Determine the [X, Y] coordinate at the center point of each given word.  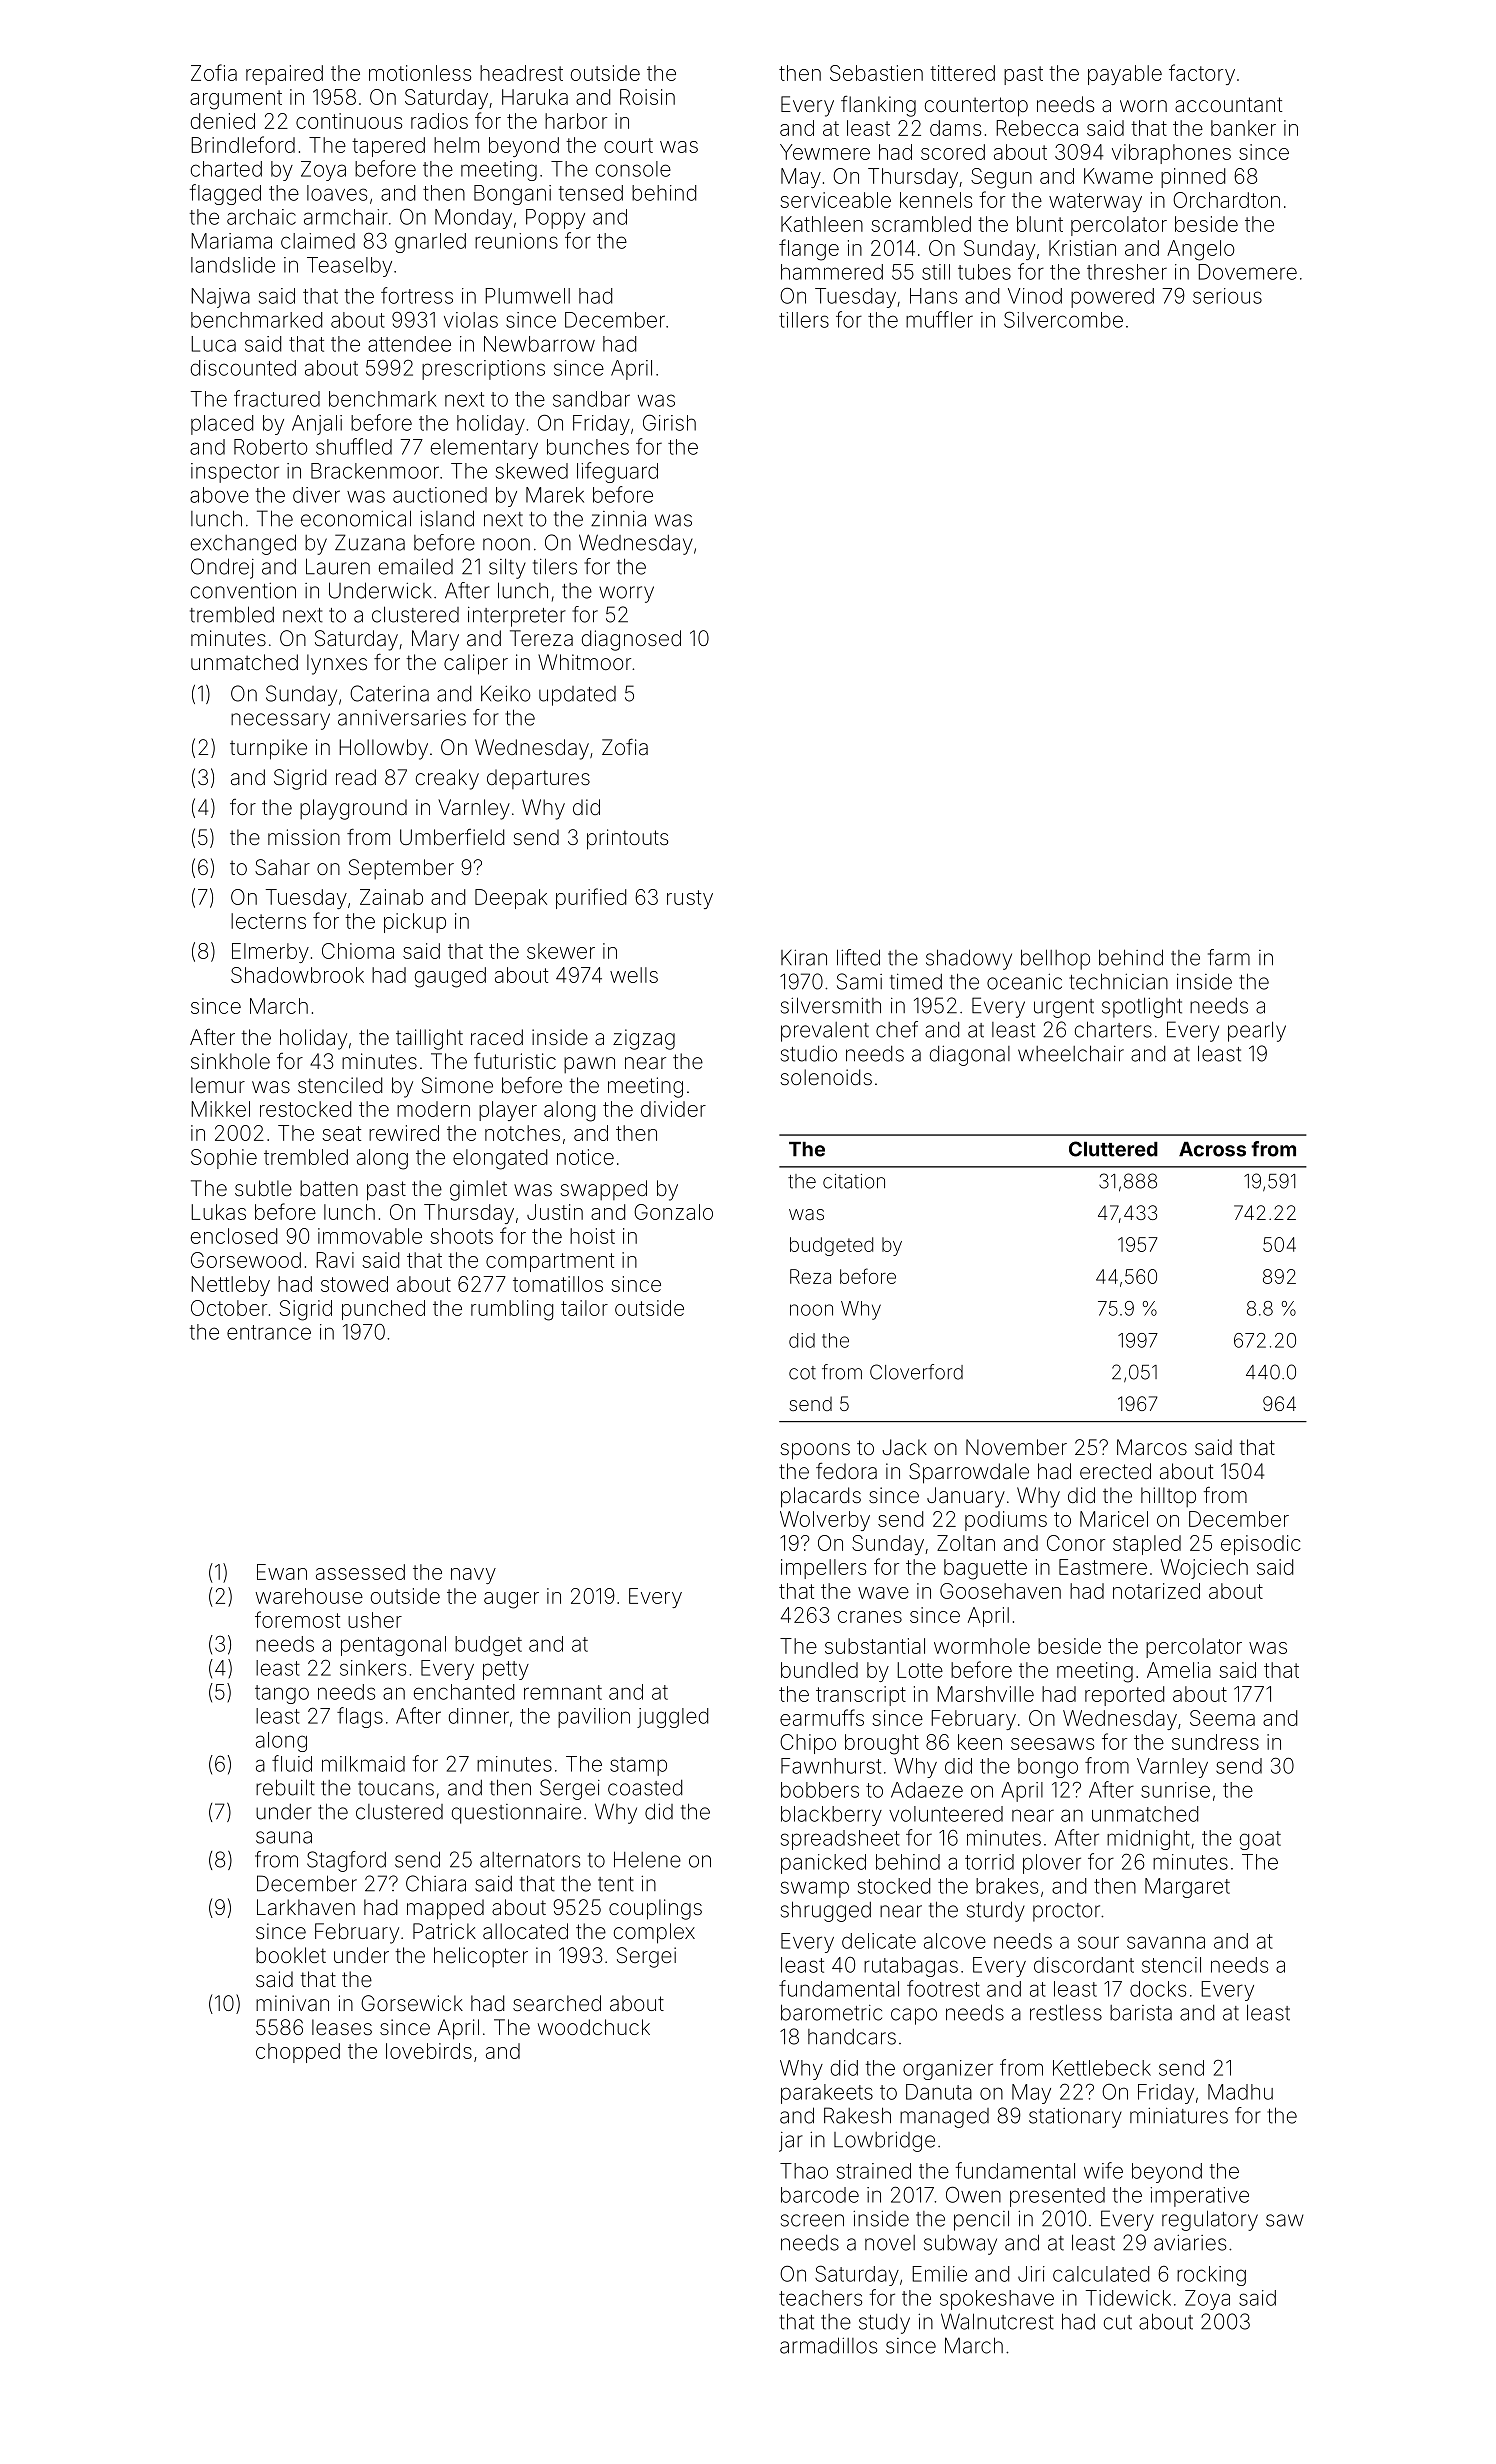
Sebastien [876, 73]
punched [383, 1310]
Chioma [358, 951]
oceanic [1024, 981]
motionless [420, 73]
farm [1229, 957]
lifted [858, 957]
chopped [298, 2053]
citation [854, 1181]
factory [1202, 74]
